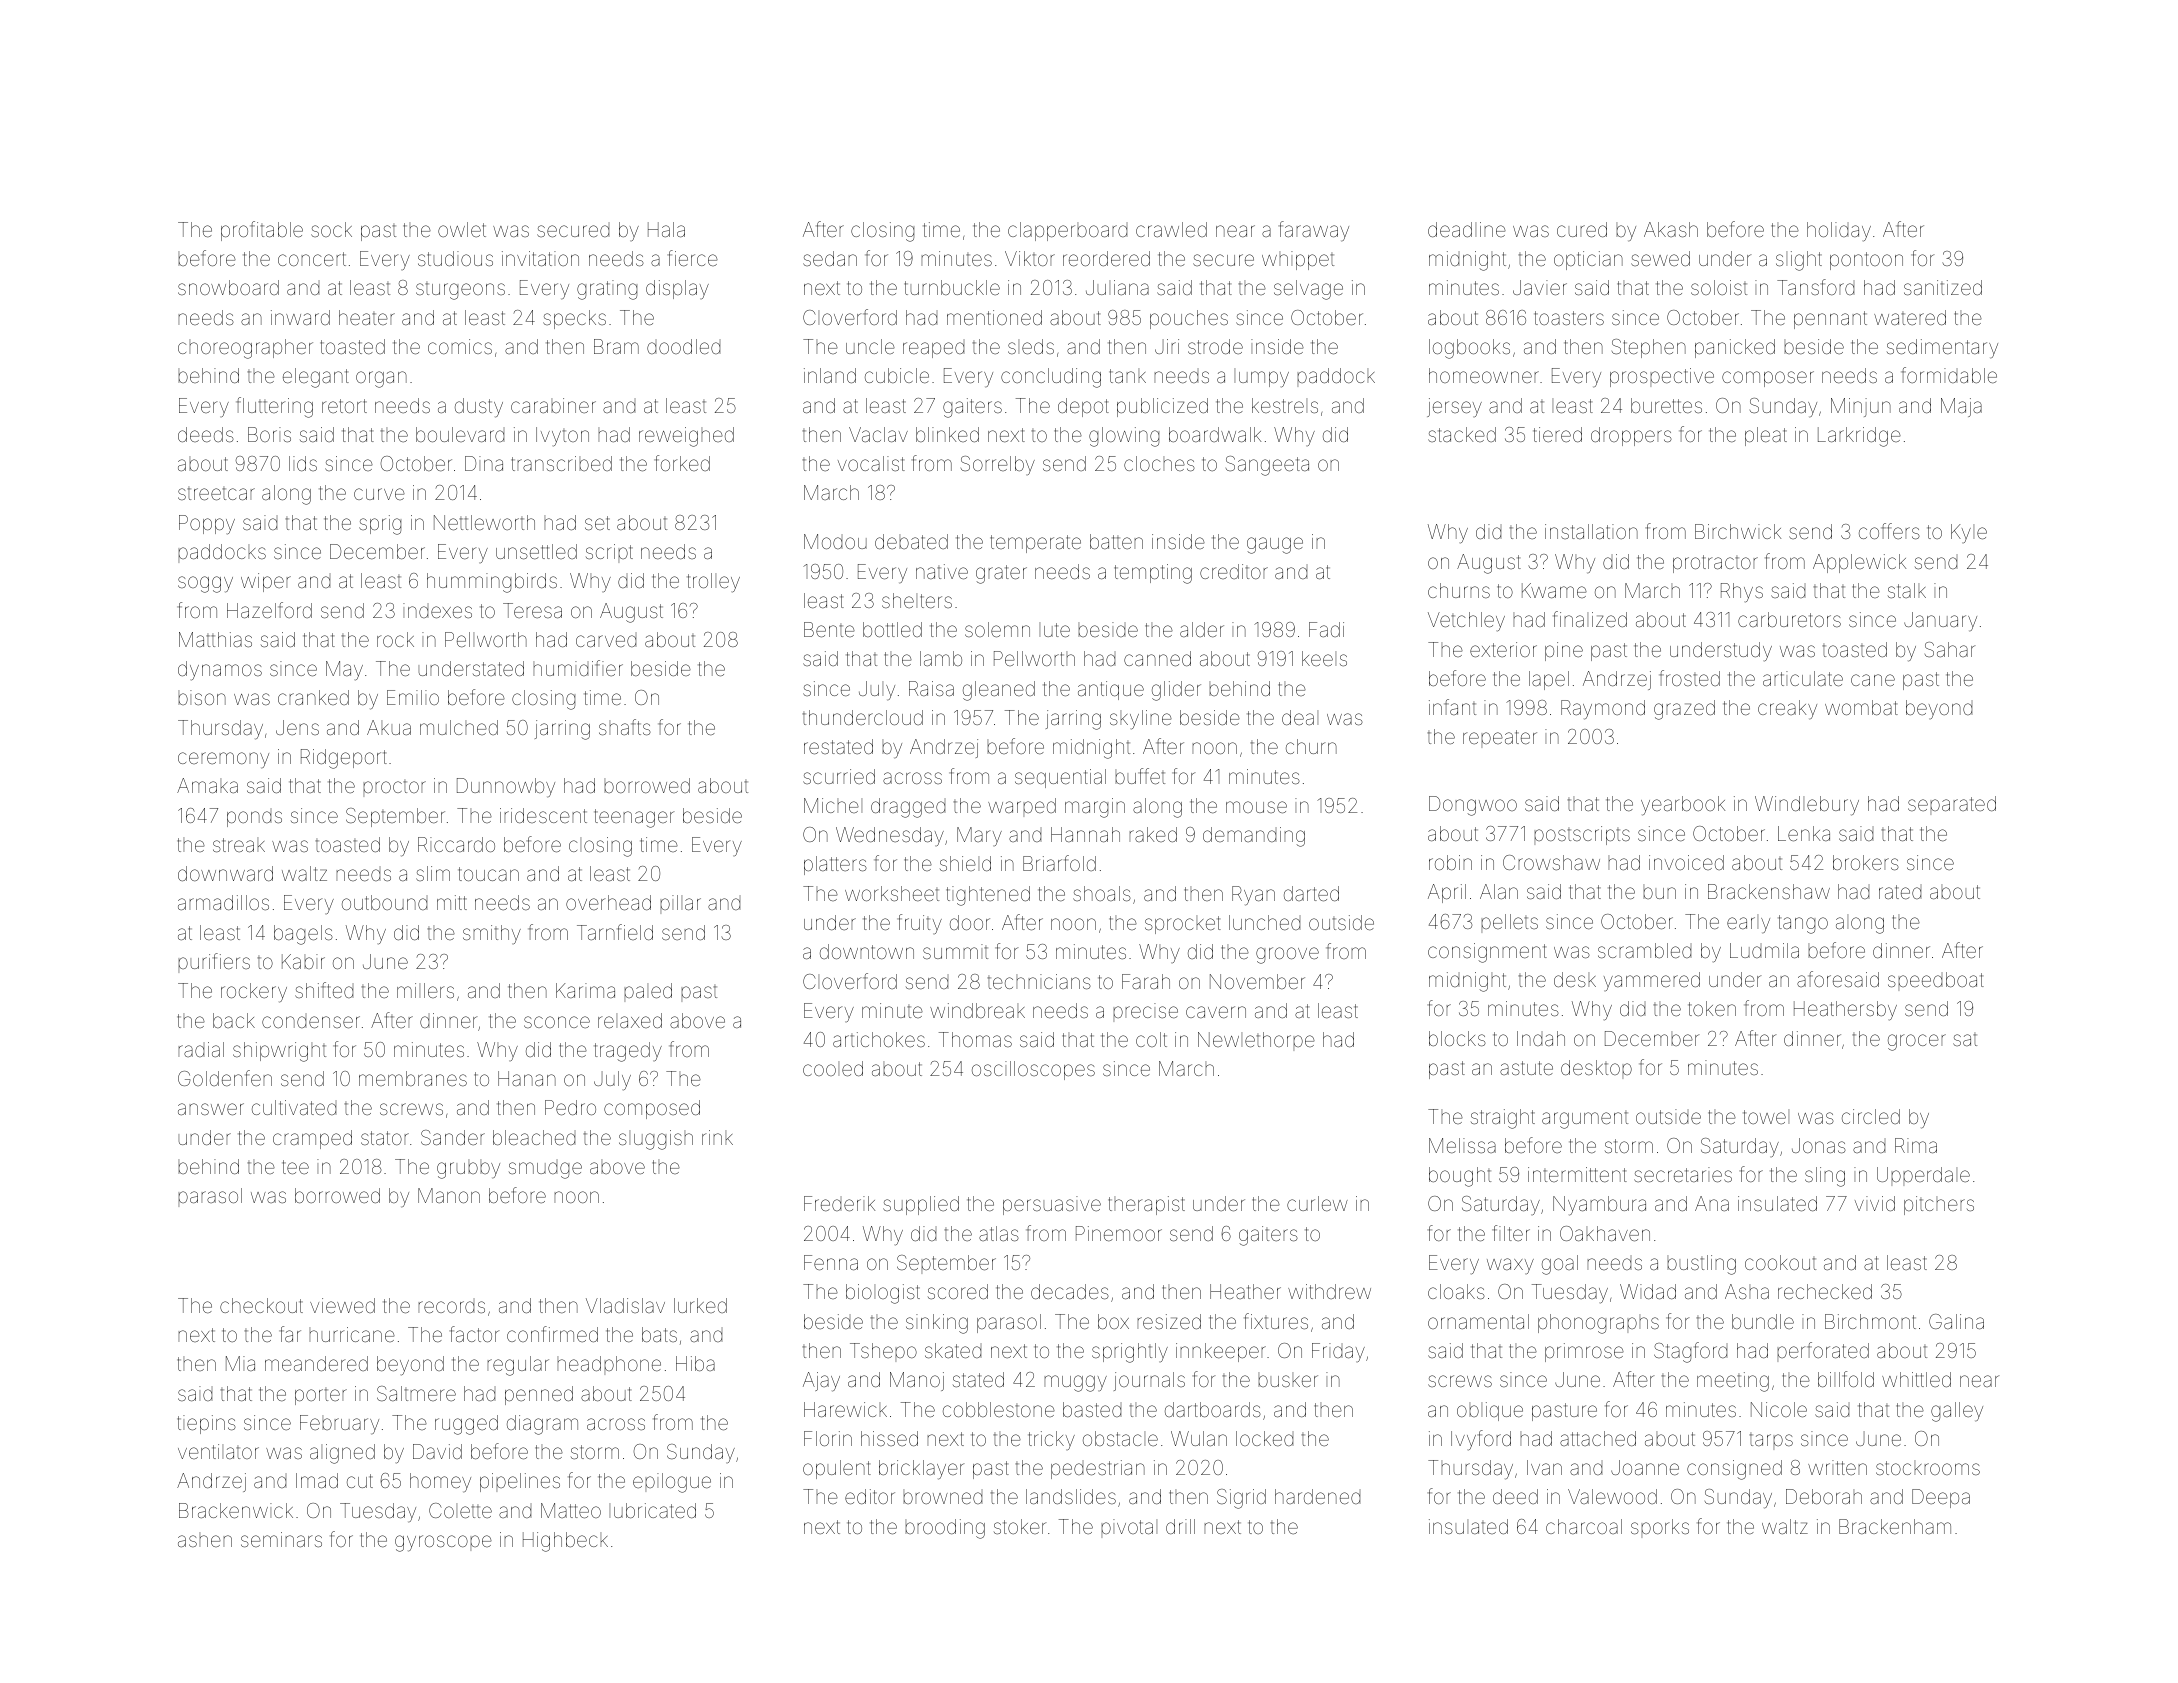 The width and height of the page is (2178, 1683). What do you see at coordinates (1585, 1120) in the page?
I see `argument` at bounding box center [1585, 1120].
